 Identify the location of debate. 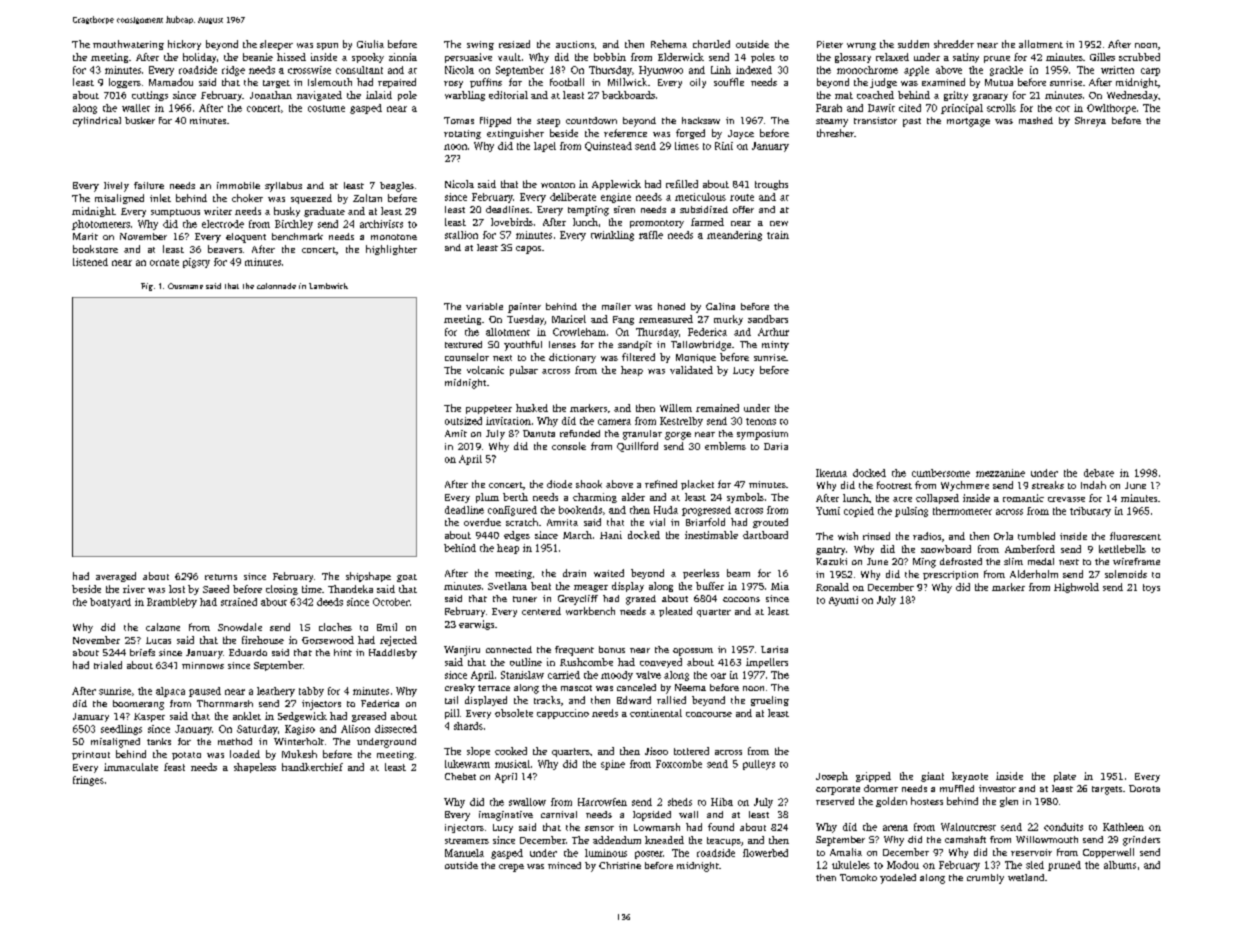
(1099, 473).
